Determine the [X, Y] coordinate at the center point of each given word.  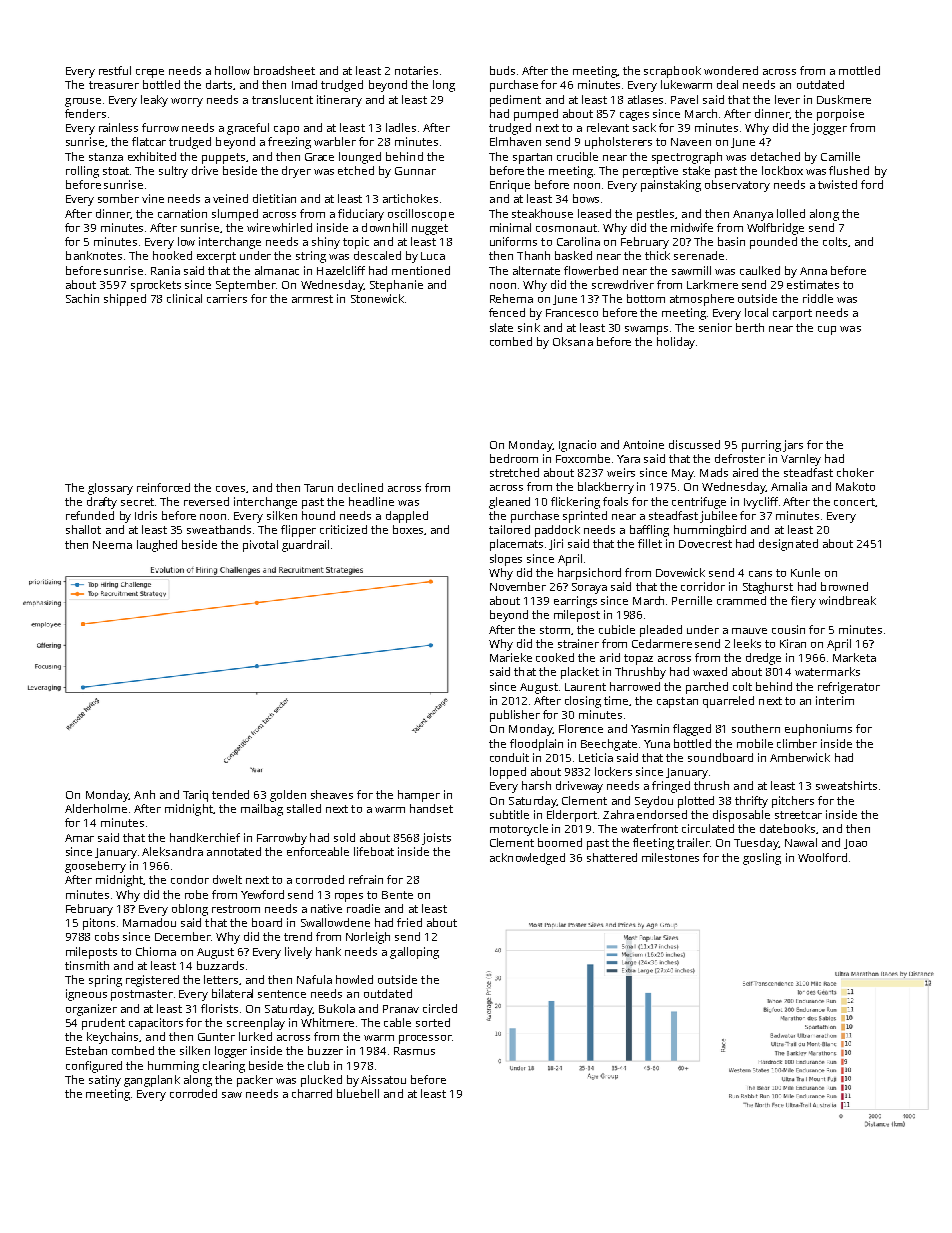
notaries [416, 70]
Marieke [511, 657]
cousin [788, 629]
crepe [150, 73]
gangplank [152, 1081]
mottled [859, 70]
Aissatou [383, 1079]
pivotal [260, 546]
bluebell [358, 1093]
